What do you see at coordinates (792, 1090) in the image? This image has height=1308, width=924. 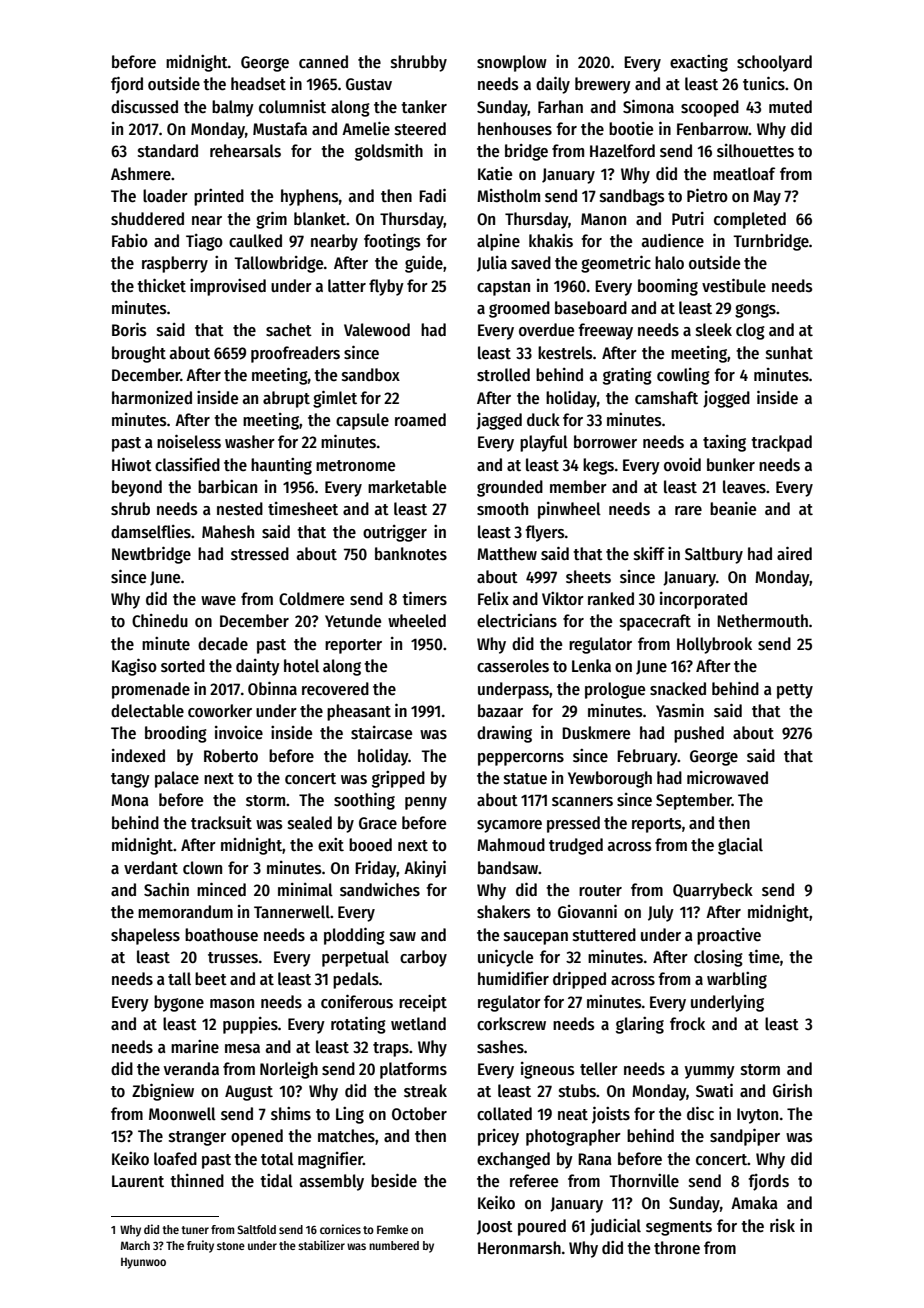 I see `Girish` at bounding box center [792, 1090].
